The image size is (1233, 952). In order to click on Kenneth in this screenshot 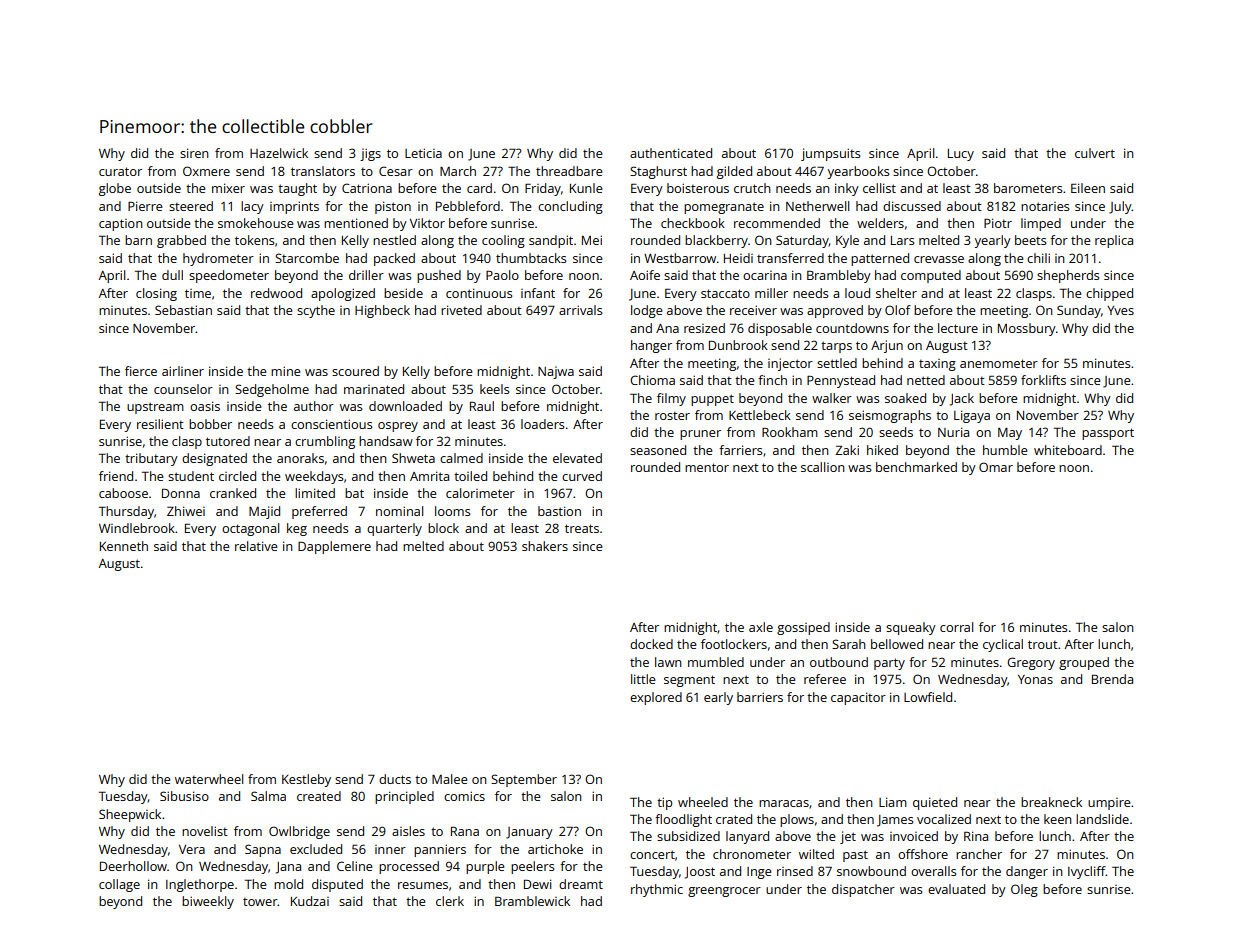, I will do `click(124, 546)`.
